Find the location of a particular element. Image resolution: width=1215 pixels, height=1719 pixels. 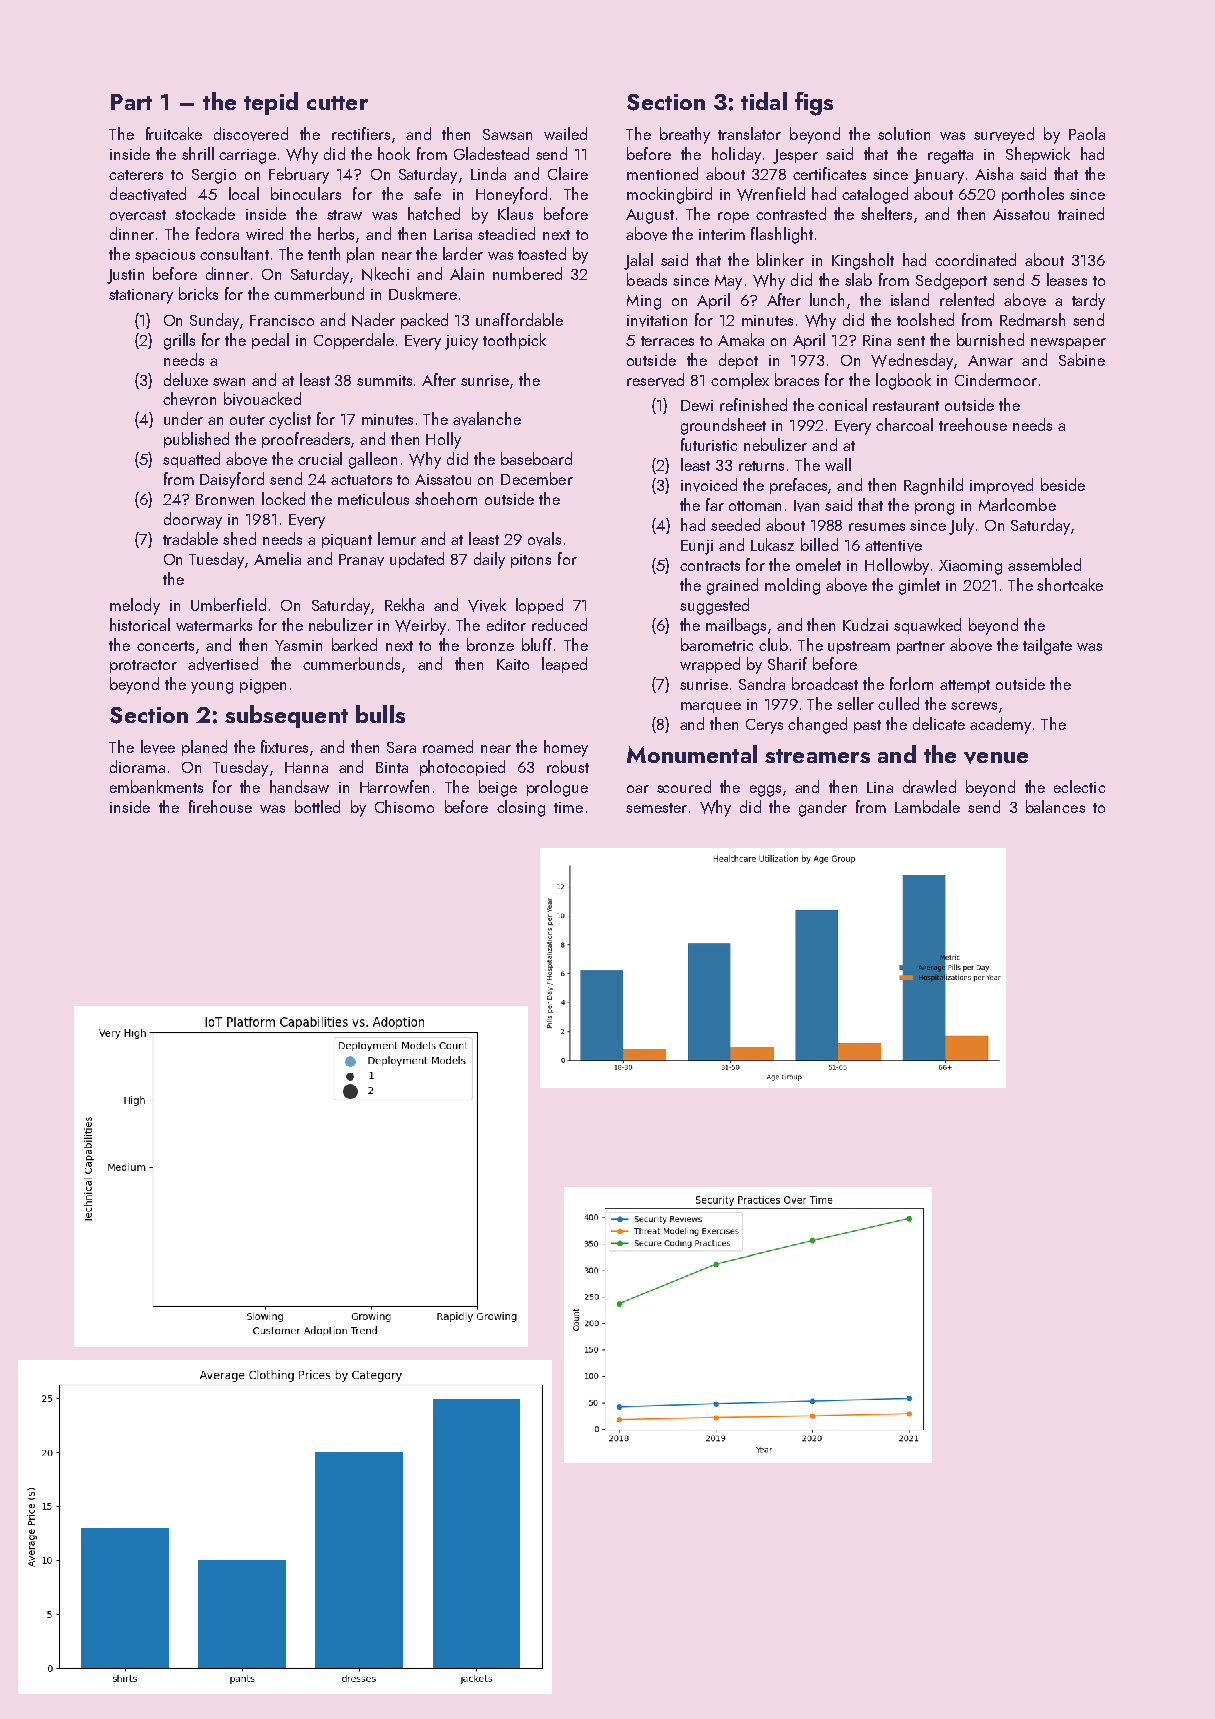

Monumental is located at coordinates (692, 754).
